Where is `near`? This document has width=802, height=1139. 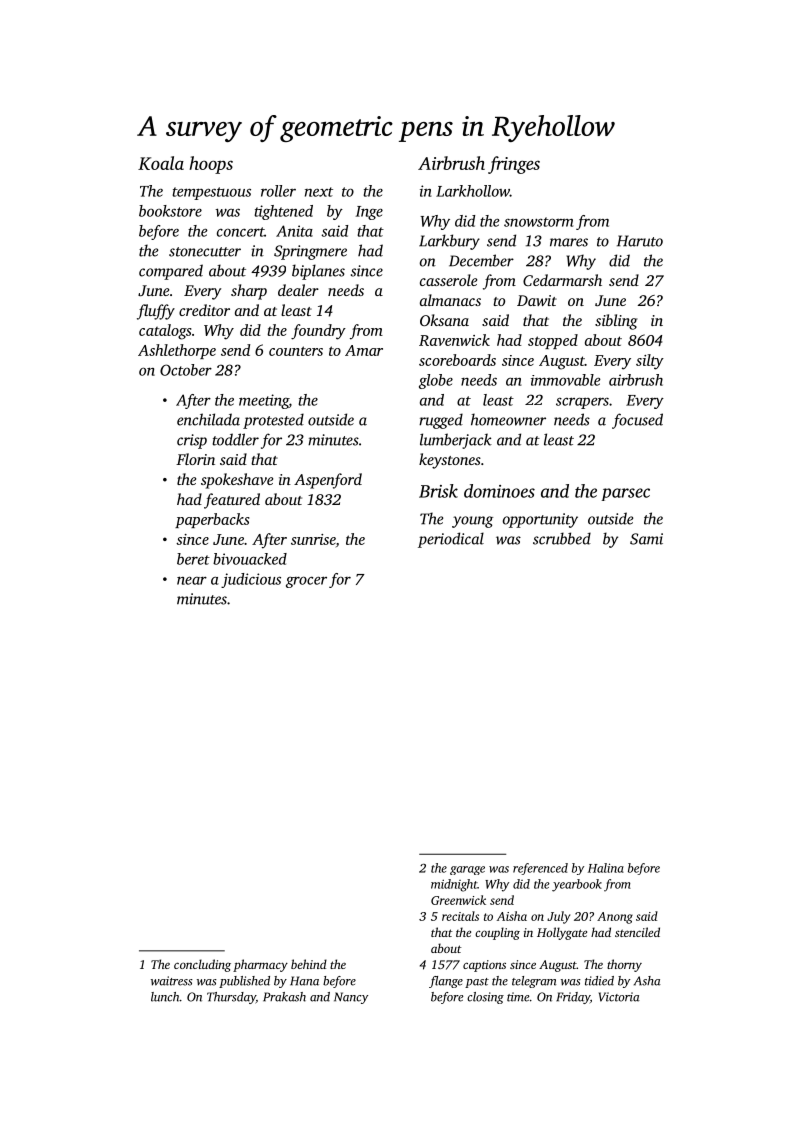 near is located at coordinates (192, 580).
